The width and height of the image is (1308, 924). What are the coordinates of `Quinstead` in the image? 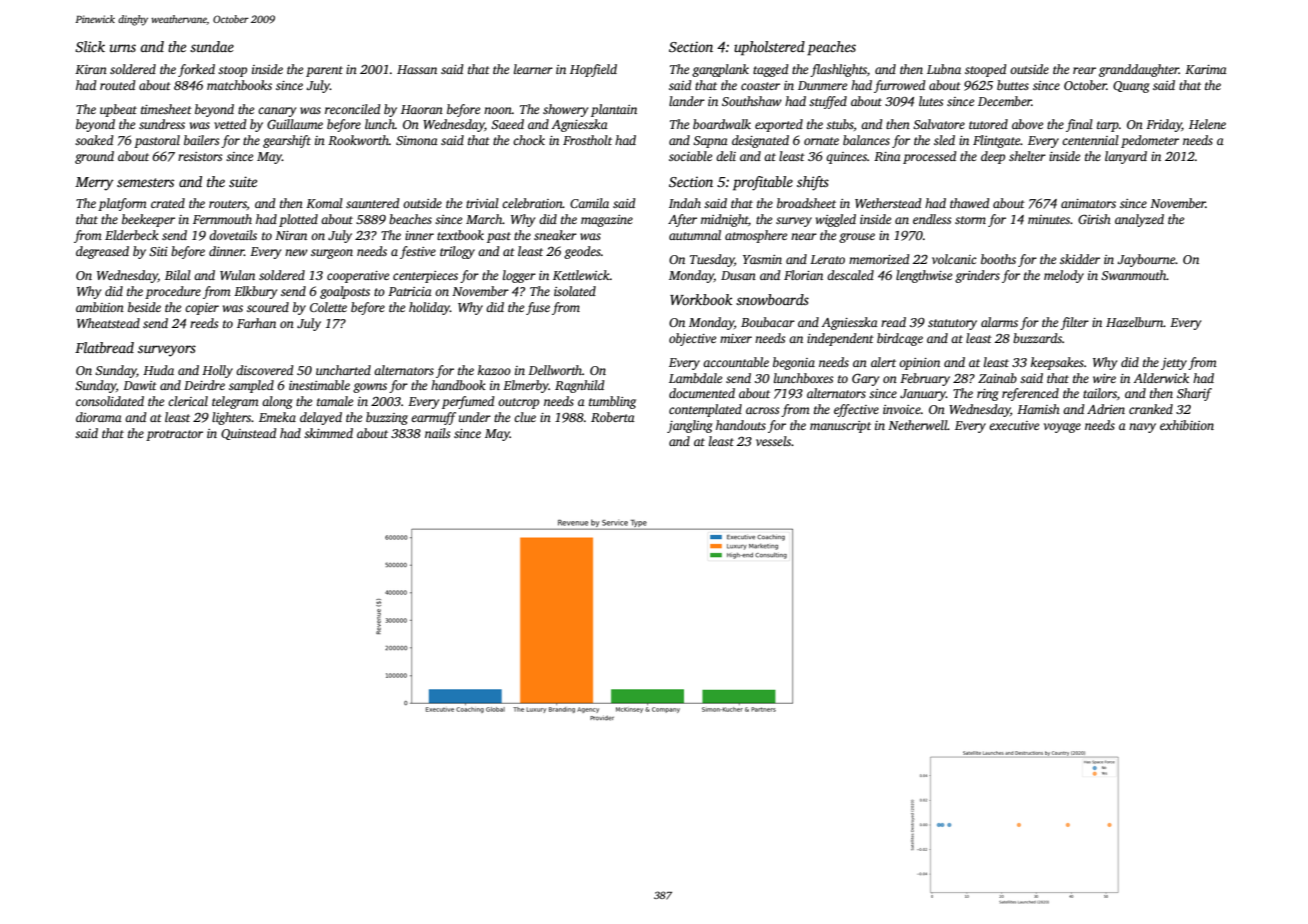 It's located at (249, 434).
